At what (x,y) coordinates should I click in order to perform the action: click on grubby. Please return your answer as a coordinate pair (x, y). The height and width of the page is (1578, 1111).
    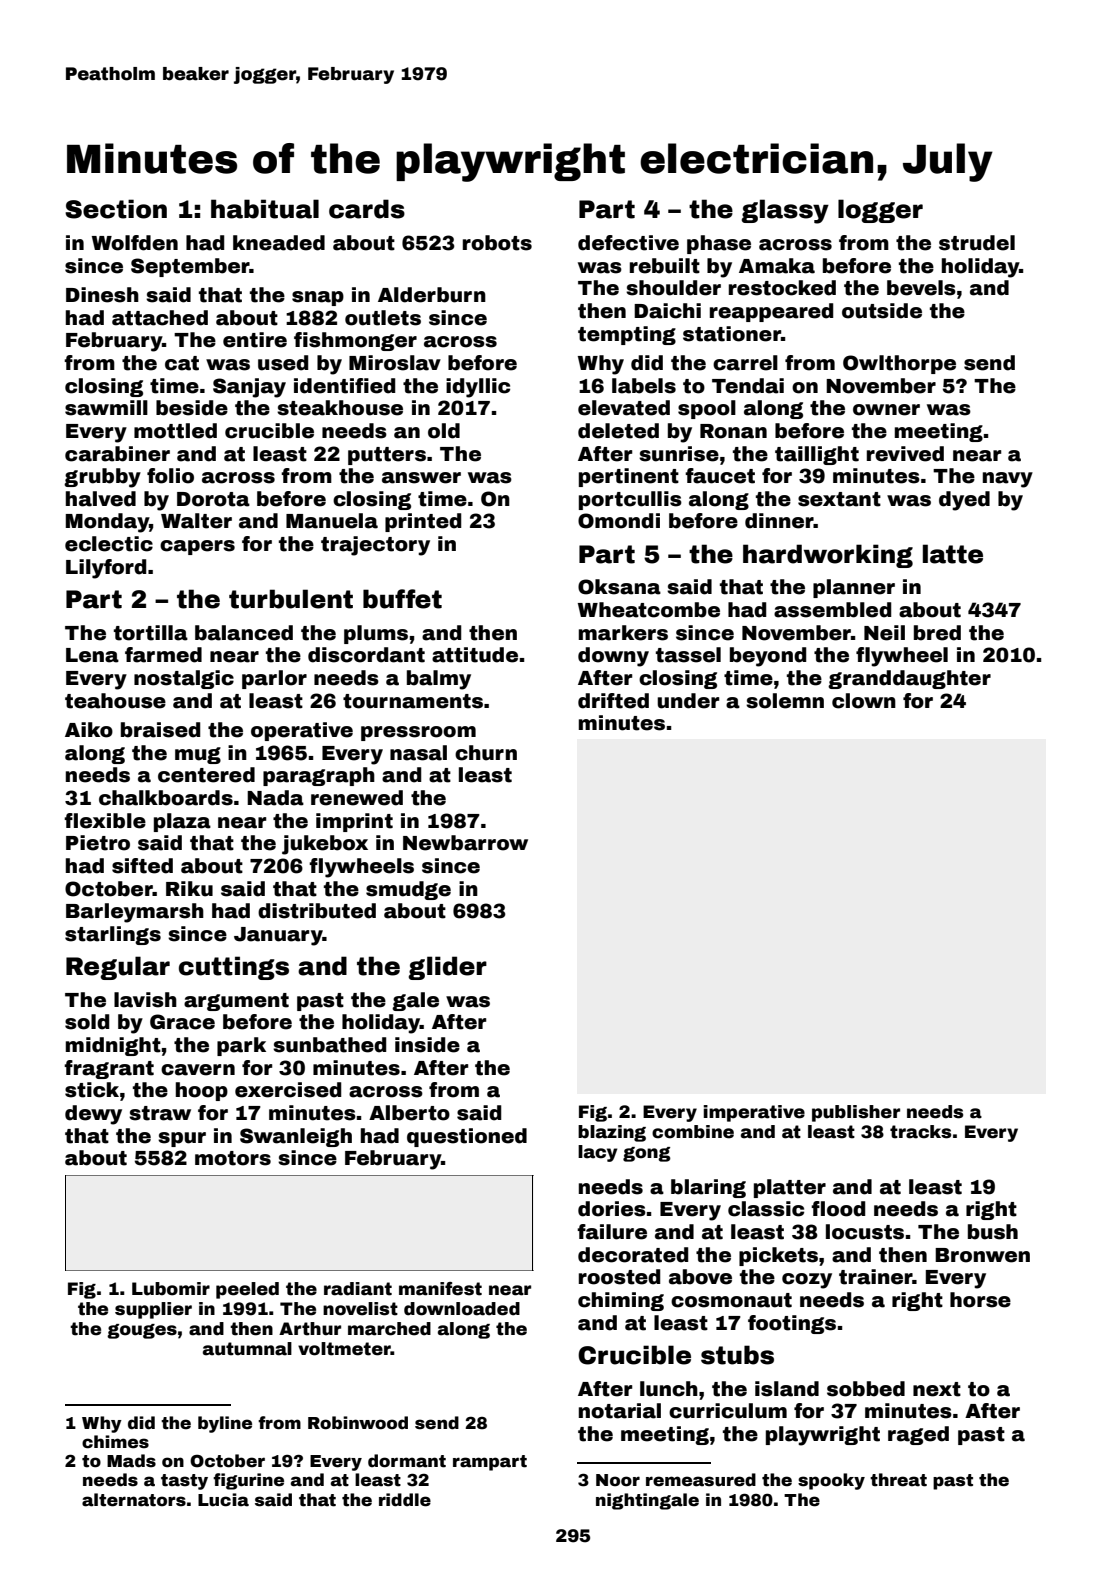
    Looking at the image, I should click on (102, 478).
